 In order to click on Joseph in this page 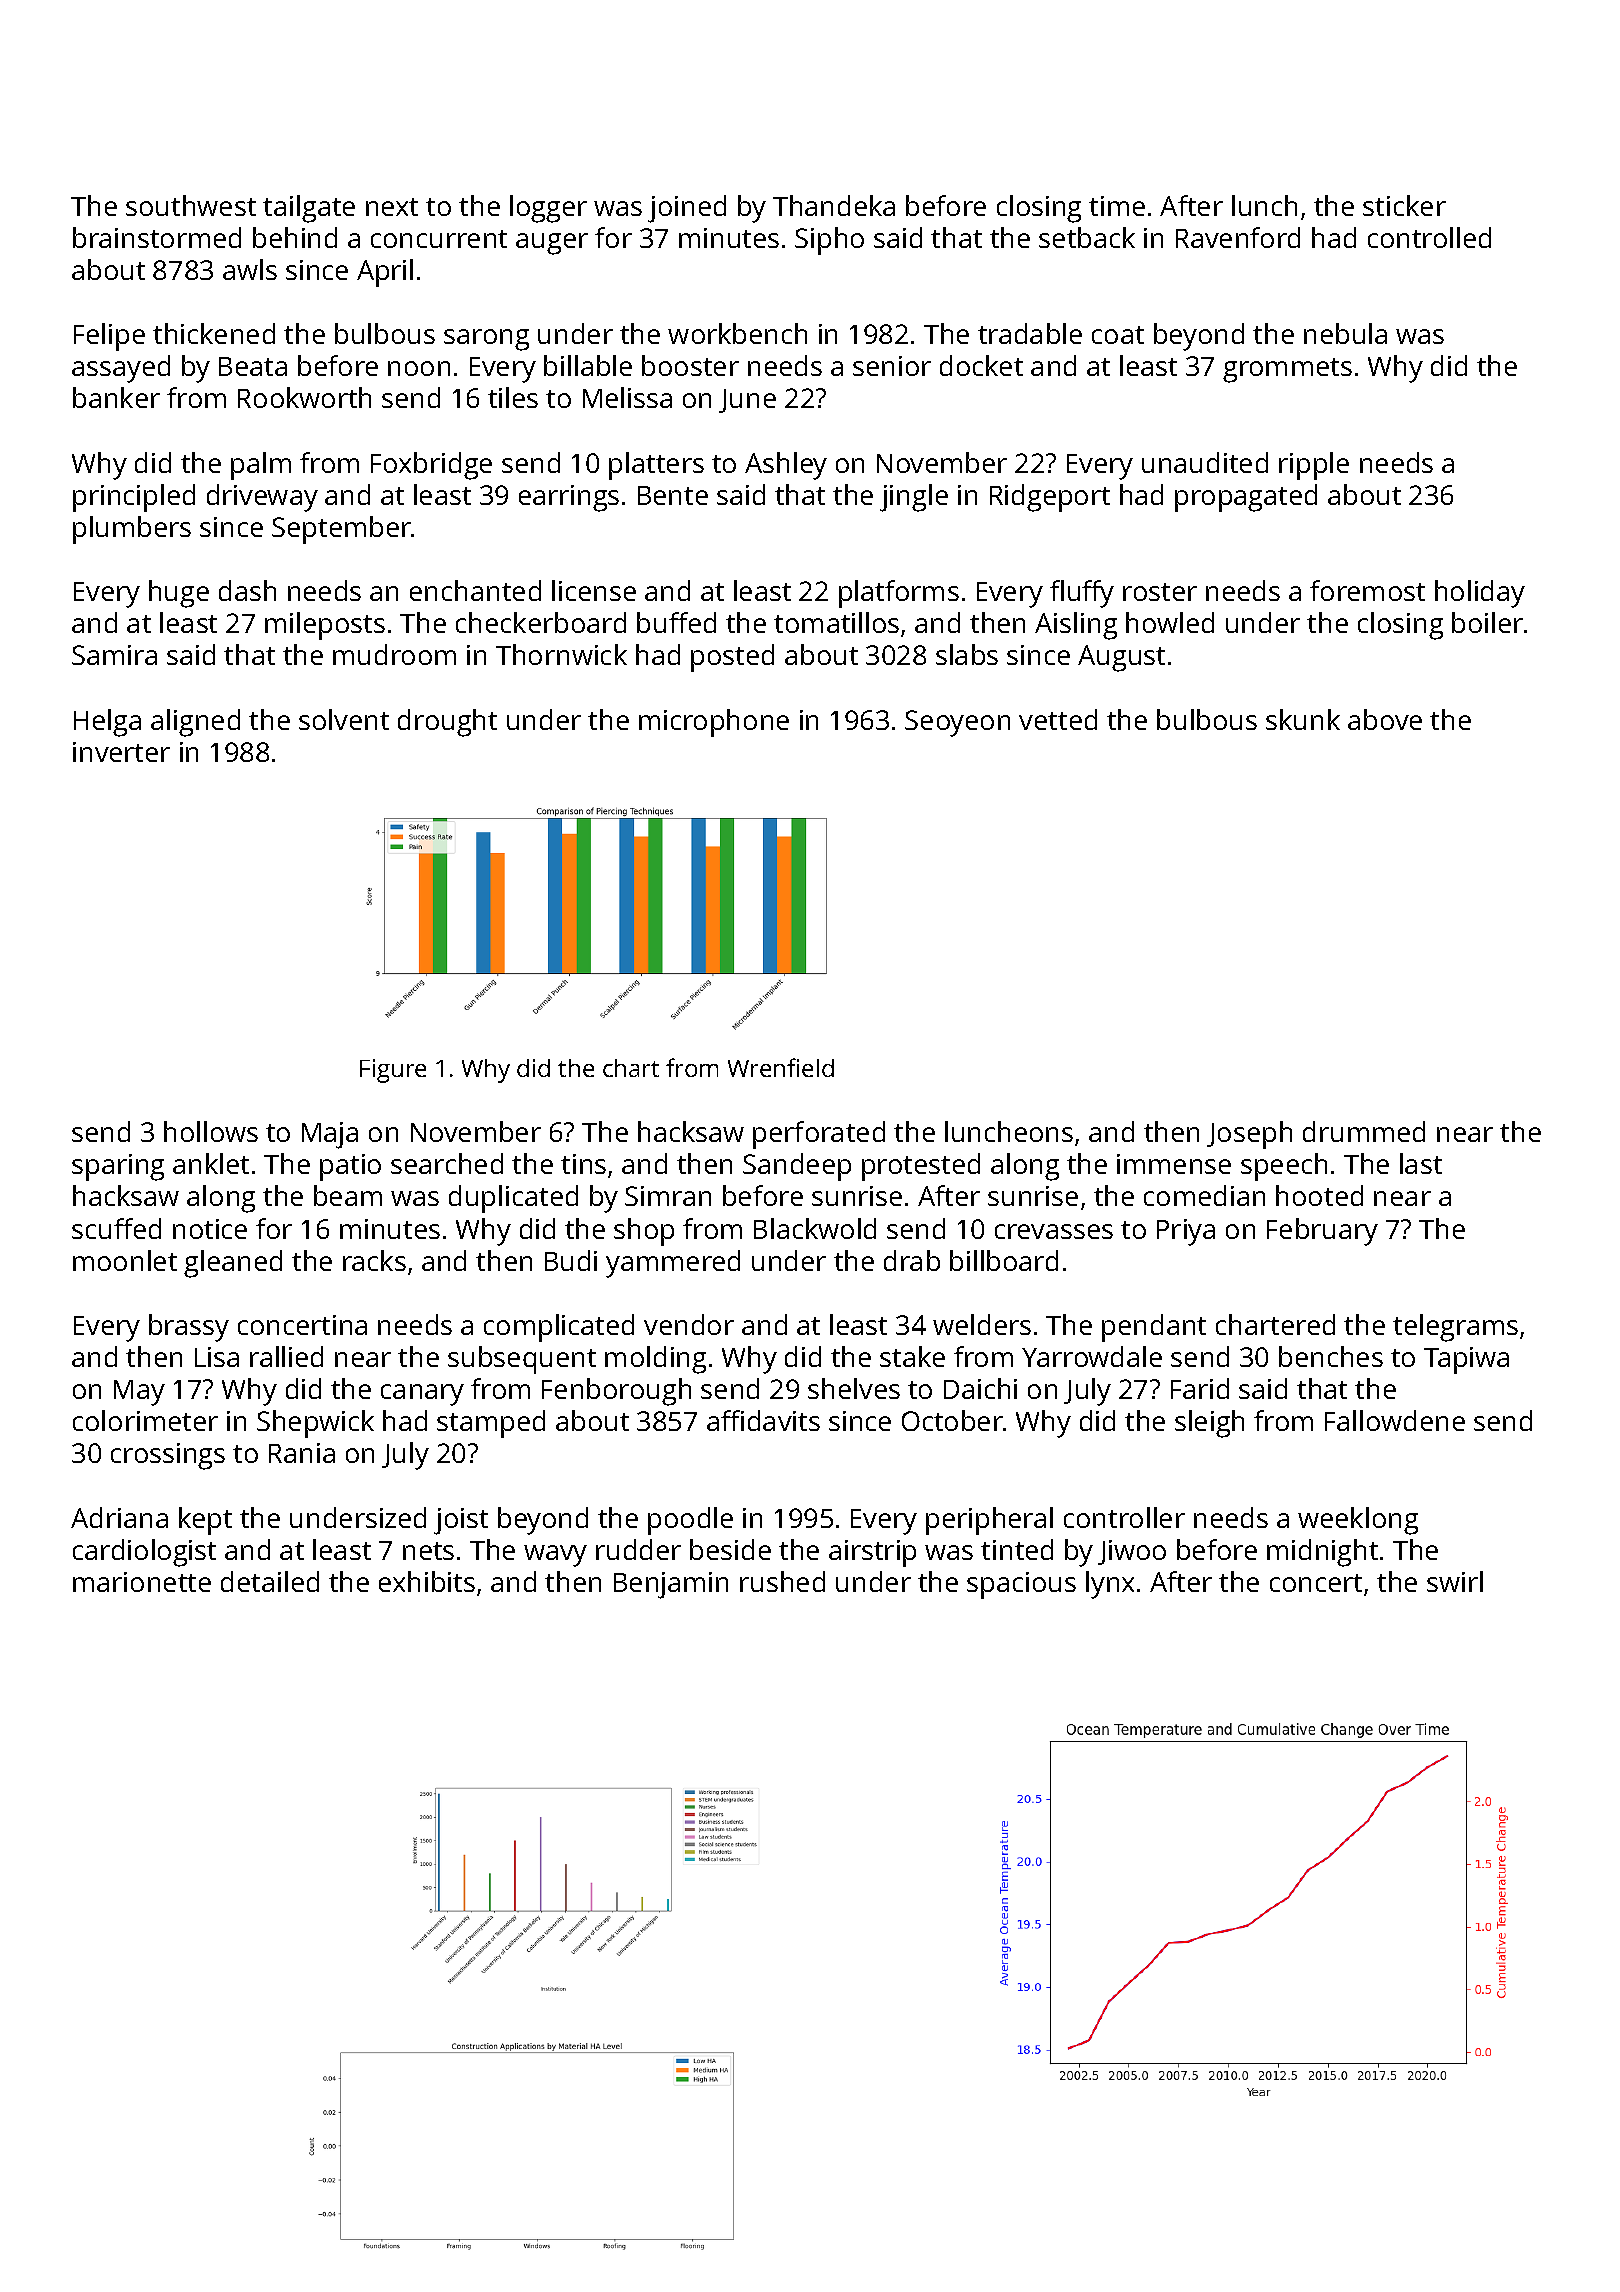, I will do `click(1249, 1135)`.
